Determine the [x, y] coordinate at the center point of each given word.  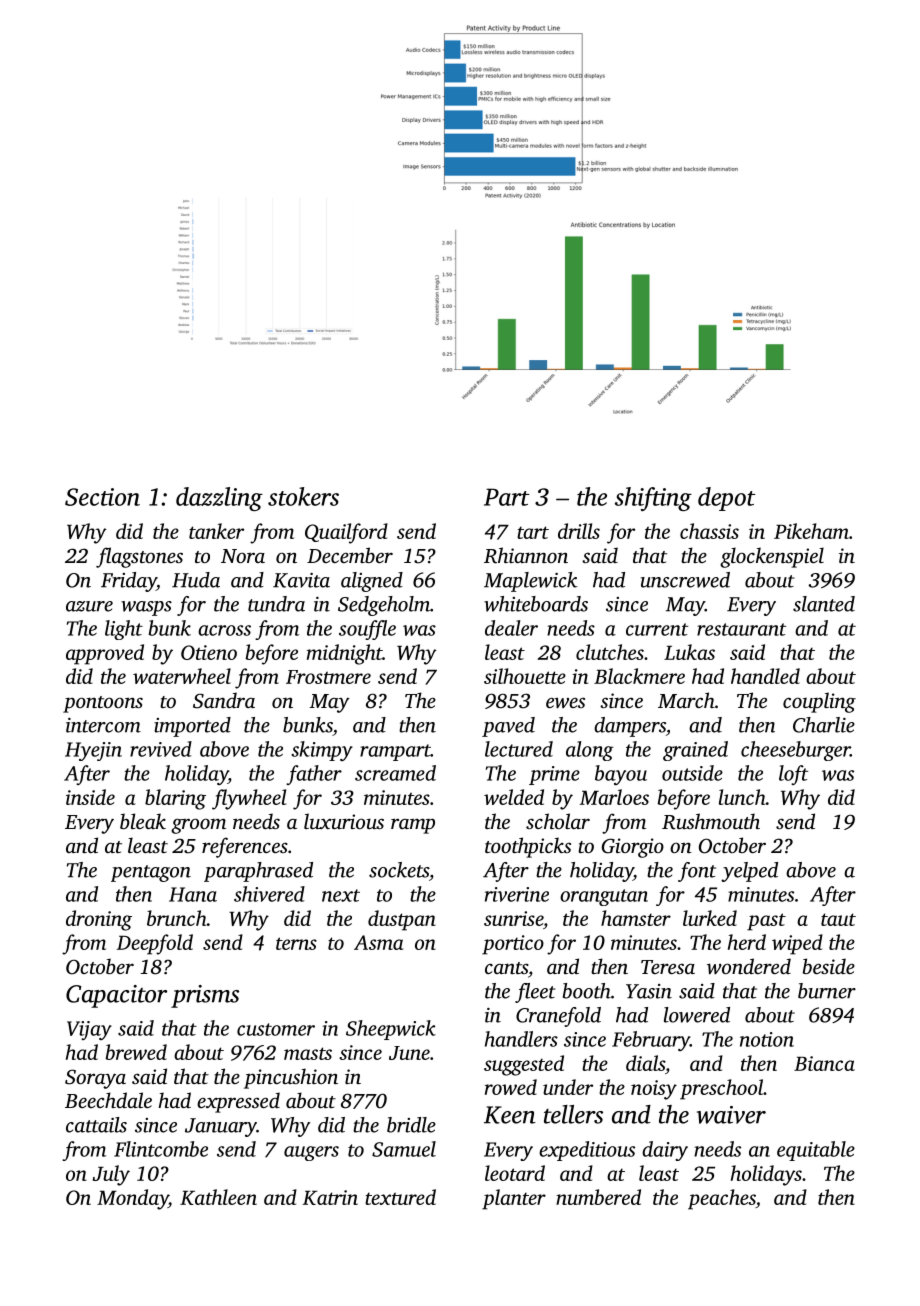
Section [102, 497]
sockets [399, 870]
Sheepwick [391, 1030]
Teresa [668, 967]
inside [90, 797]
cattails [96, 1125]
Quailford [346, 533]
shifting [653, 499]
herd [747, 942]
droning [99, 920]
